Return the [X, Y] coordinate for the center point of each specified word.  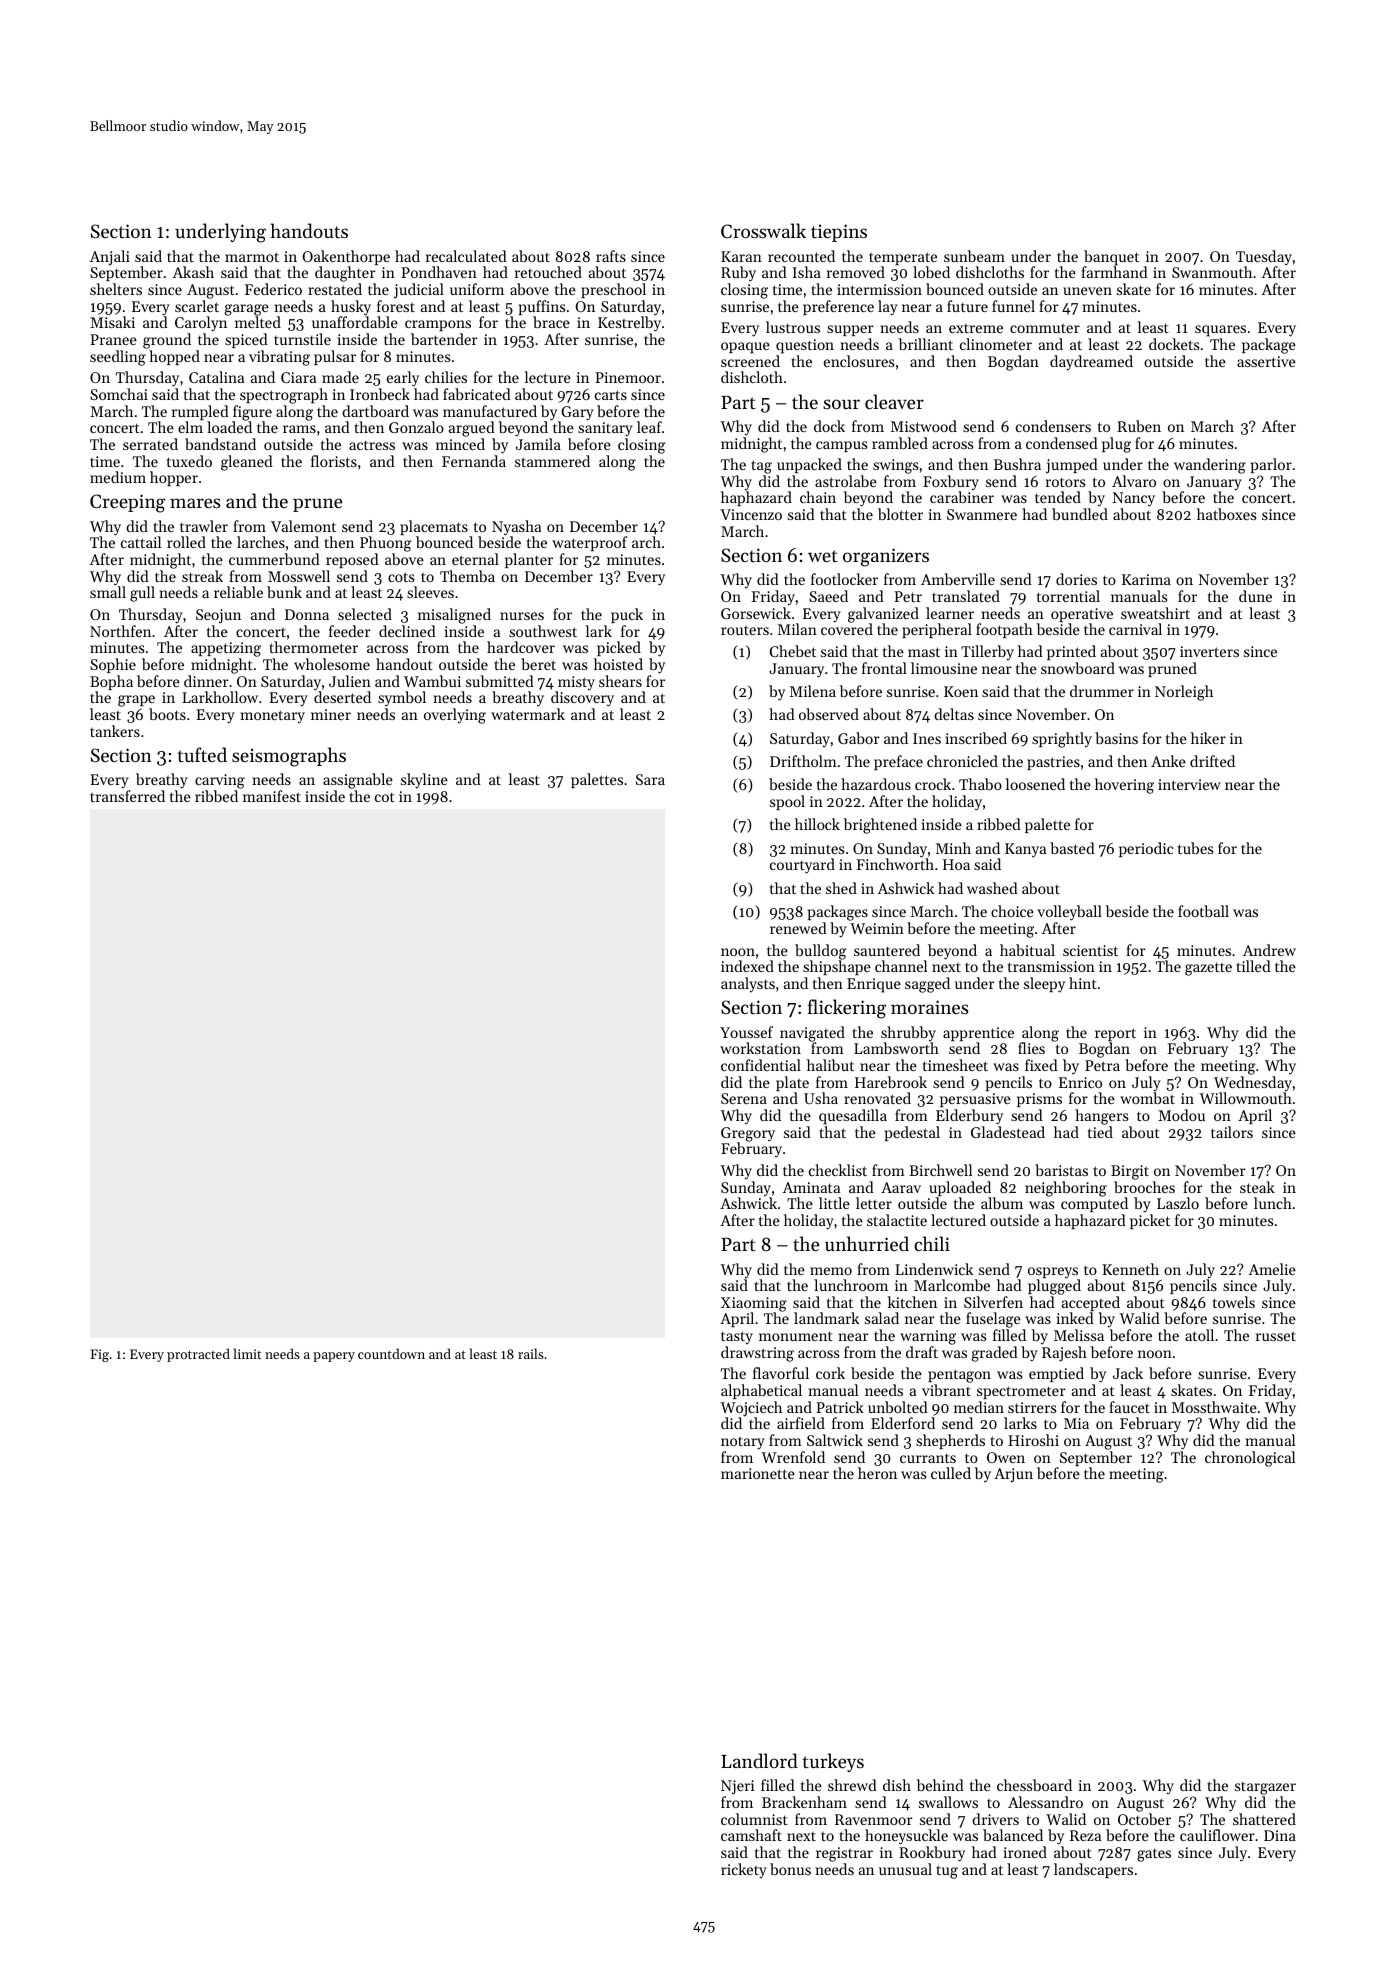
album [1002, 1203]
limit [248, 1353]
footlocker [844, 579]
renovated [877, 1098]
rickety [744, 1871]
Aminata [811, 1187]
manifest [272, 796]
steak [1257, 1187]
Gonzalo [416, 427]
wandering [1210, 466]
